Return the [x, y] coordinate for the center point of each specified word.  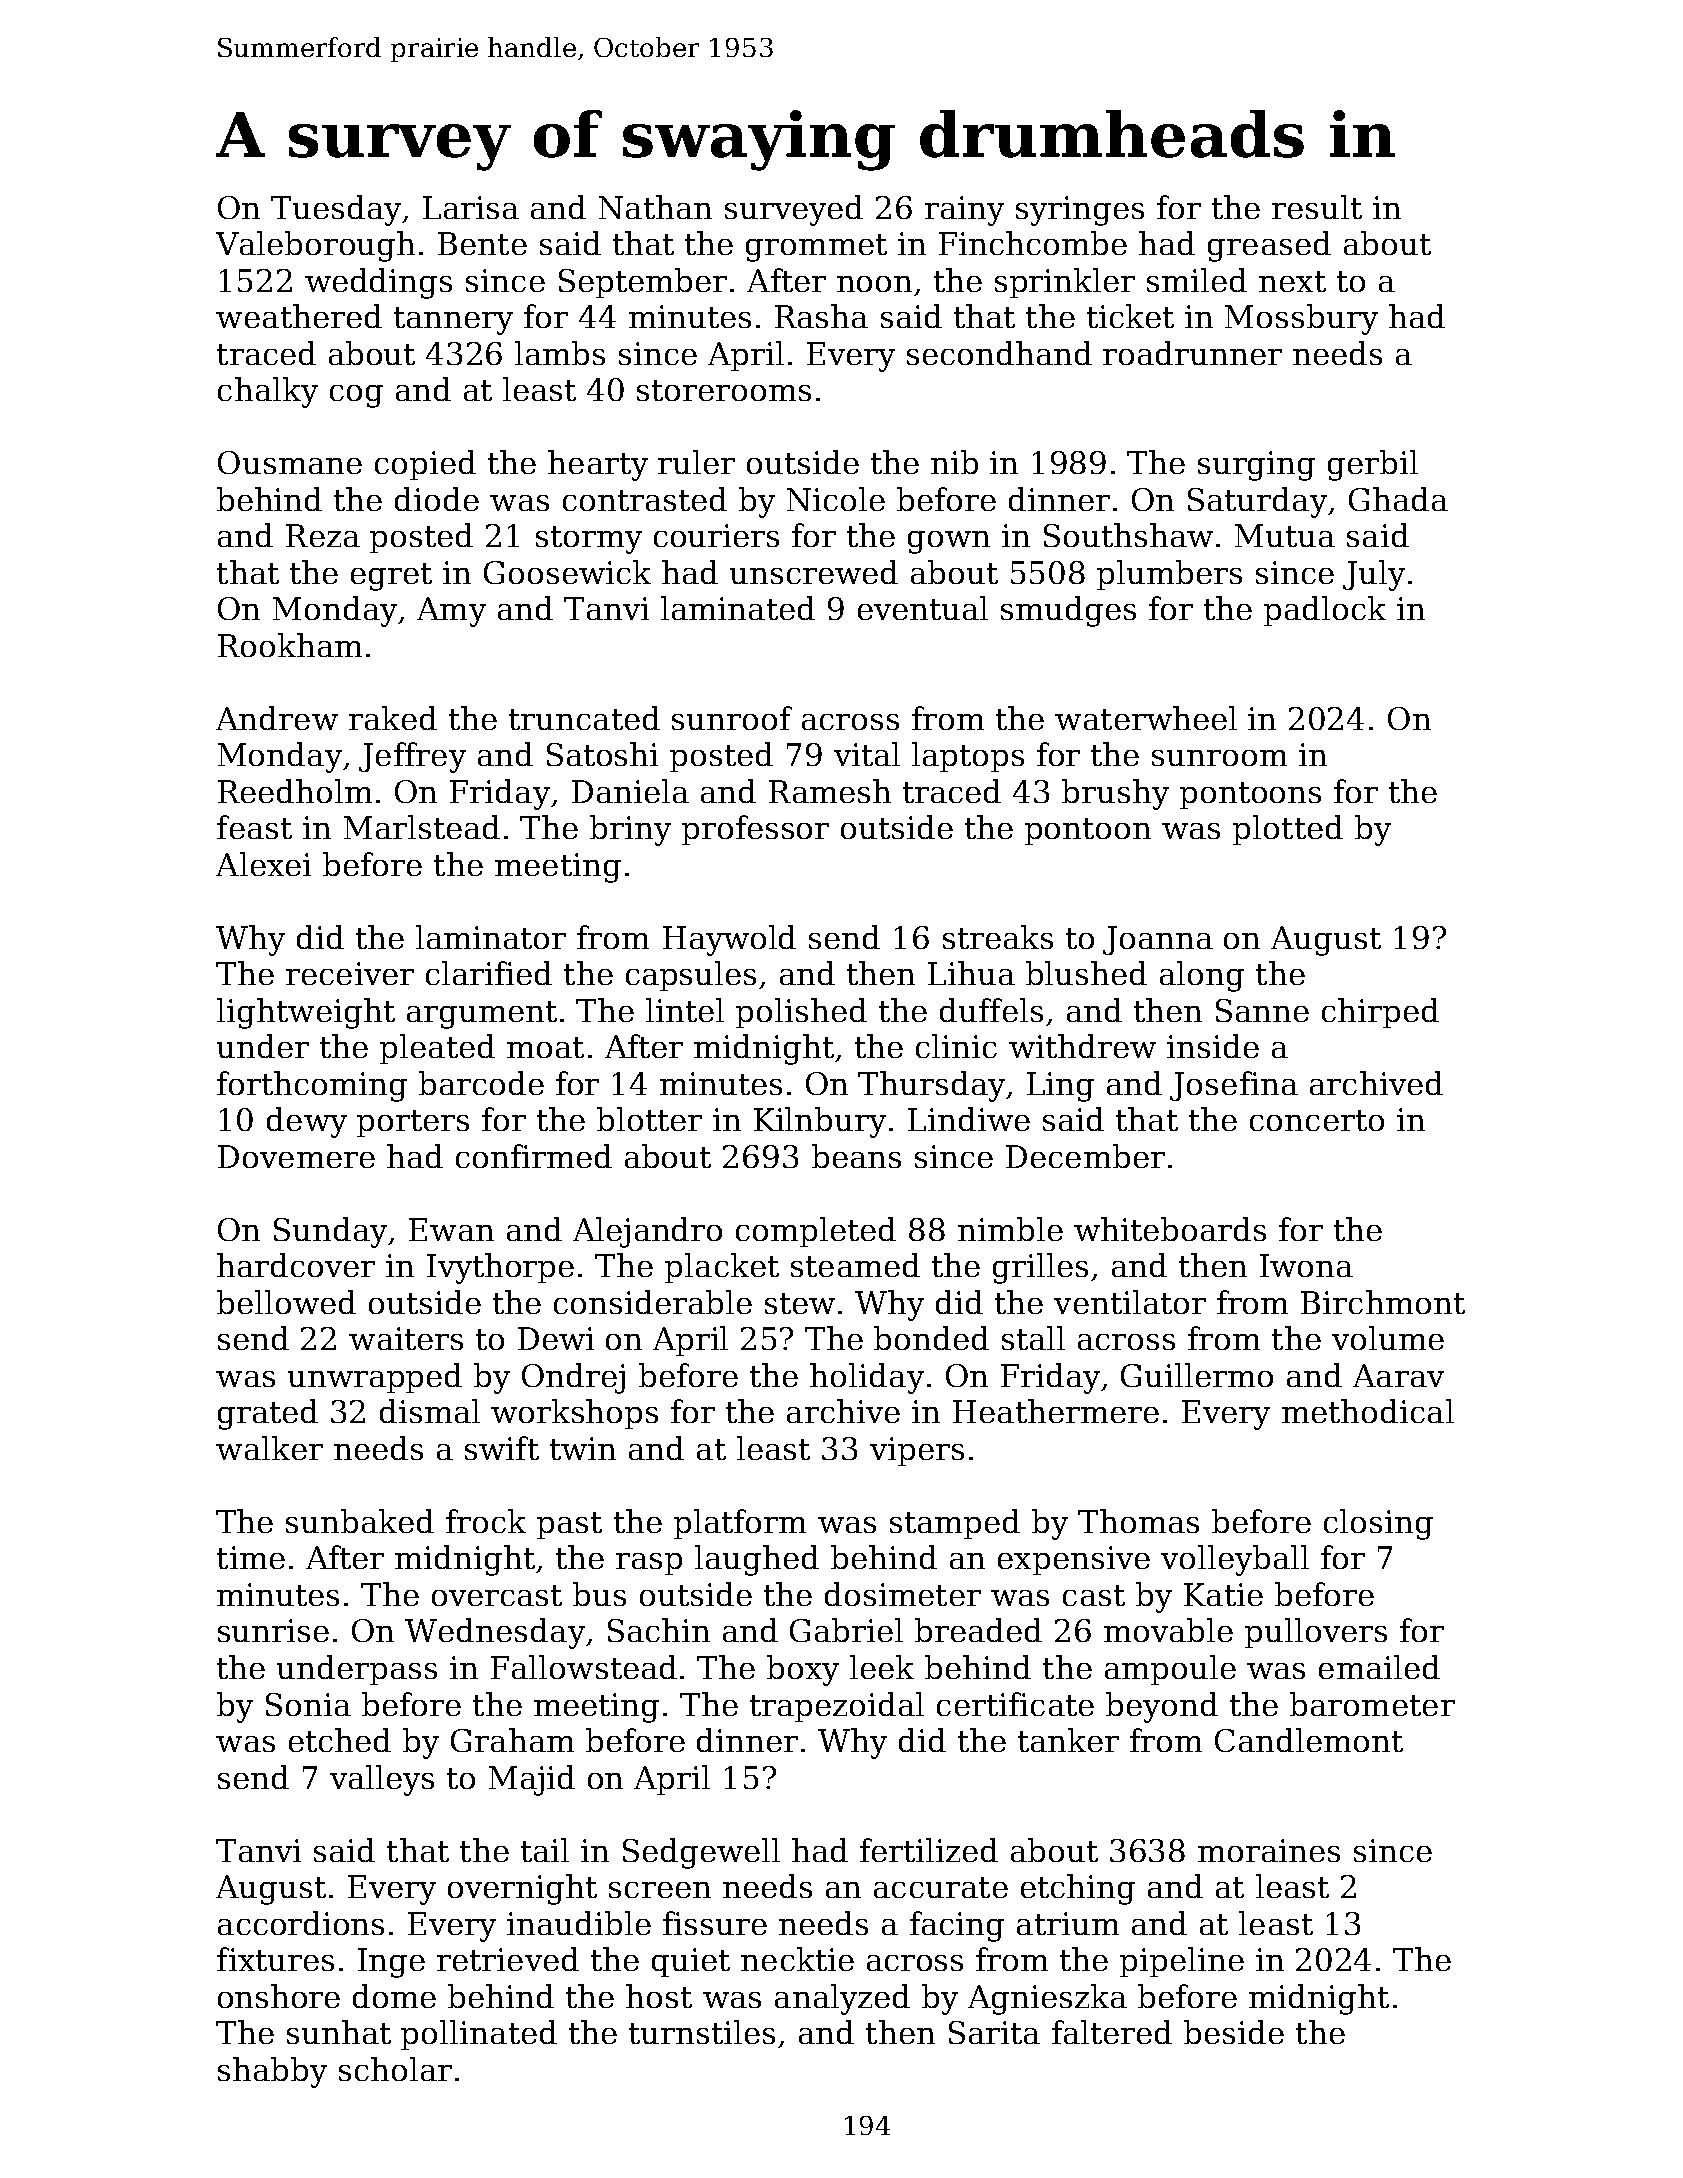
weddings [378, 283]
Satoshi [602, 754]
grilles [1040, 1268]
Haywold [729, 940]
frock [486, 1521]
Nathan [655, 207]
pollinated [479, 2035]
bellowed [286, 1302]
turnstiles [702, 2032]
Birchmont [1383, 1302]
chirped [1380, 1013]
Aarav [1398, 1375]
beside [1234, 2032]
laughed [757, 1560]
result [1317, 207]
